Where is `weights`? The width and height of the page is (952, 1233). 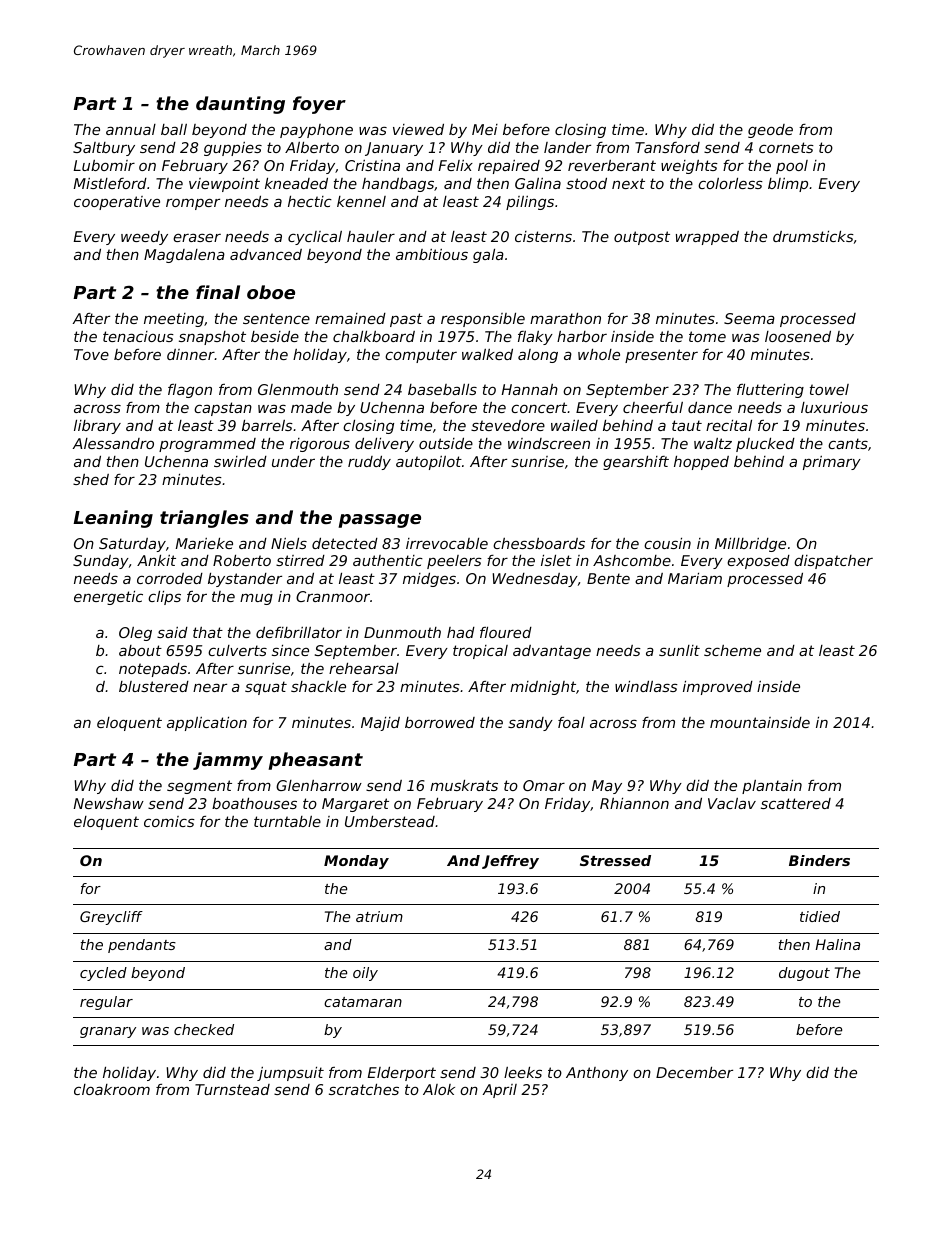 weights is located at coordinates (689, 167).
